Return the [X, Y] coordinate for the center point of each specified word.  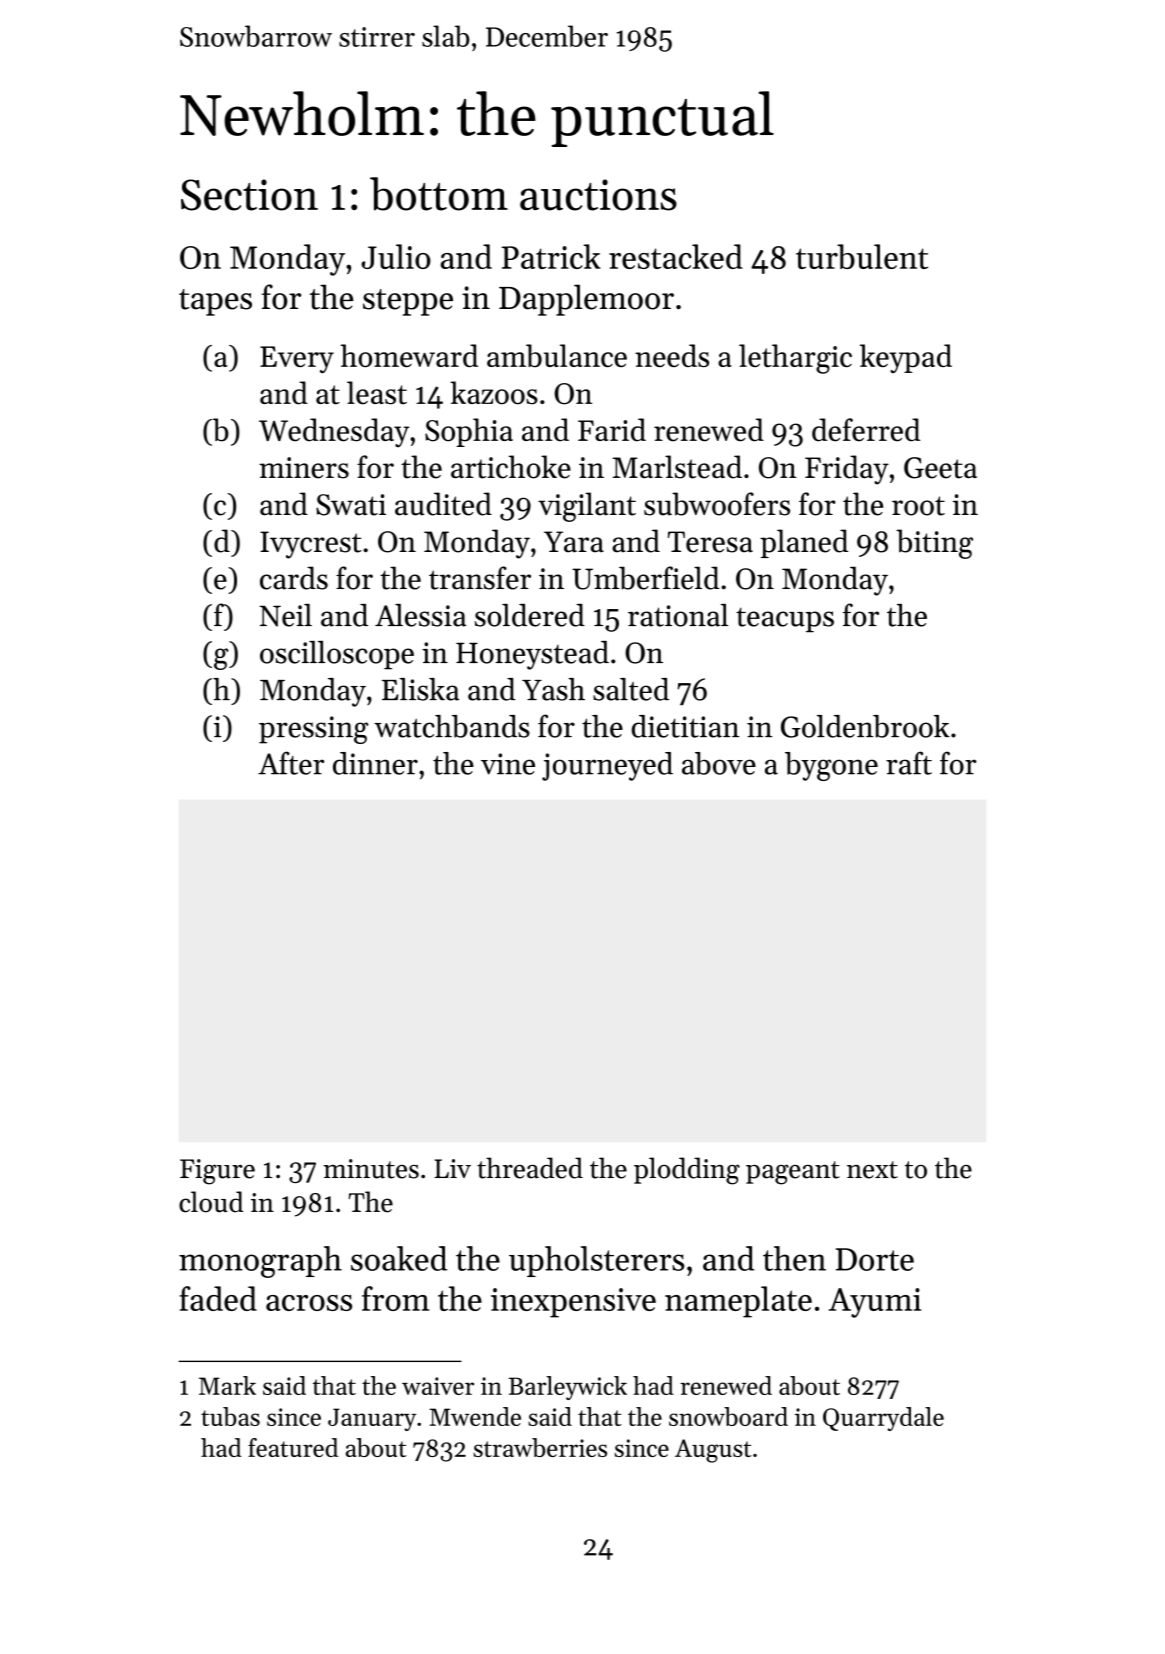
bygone [831, 766]
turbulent [862, 256]
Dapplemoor [586, 300]
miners [304, 468]
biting [934, 544]
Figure [217, 1172]
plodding [687, 1171]
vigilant [587, 507]
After [291, 763]
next [872, 1170]
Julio [396, 256]
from [396, 1298]
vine [508, 764]
